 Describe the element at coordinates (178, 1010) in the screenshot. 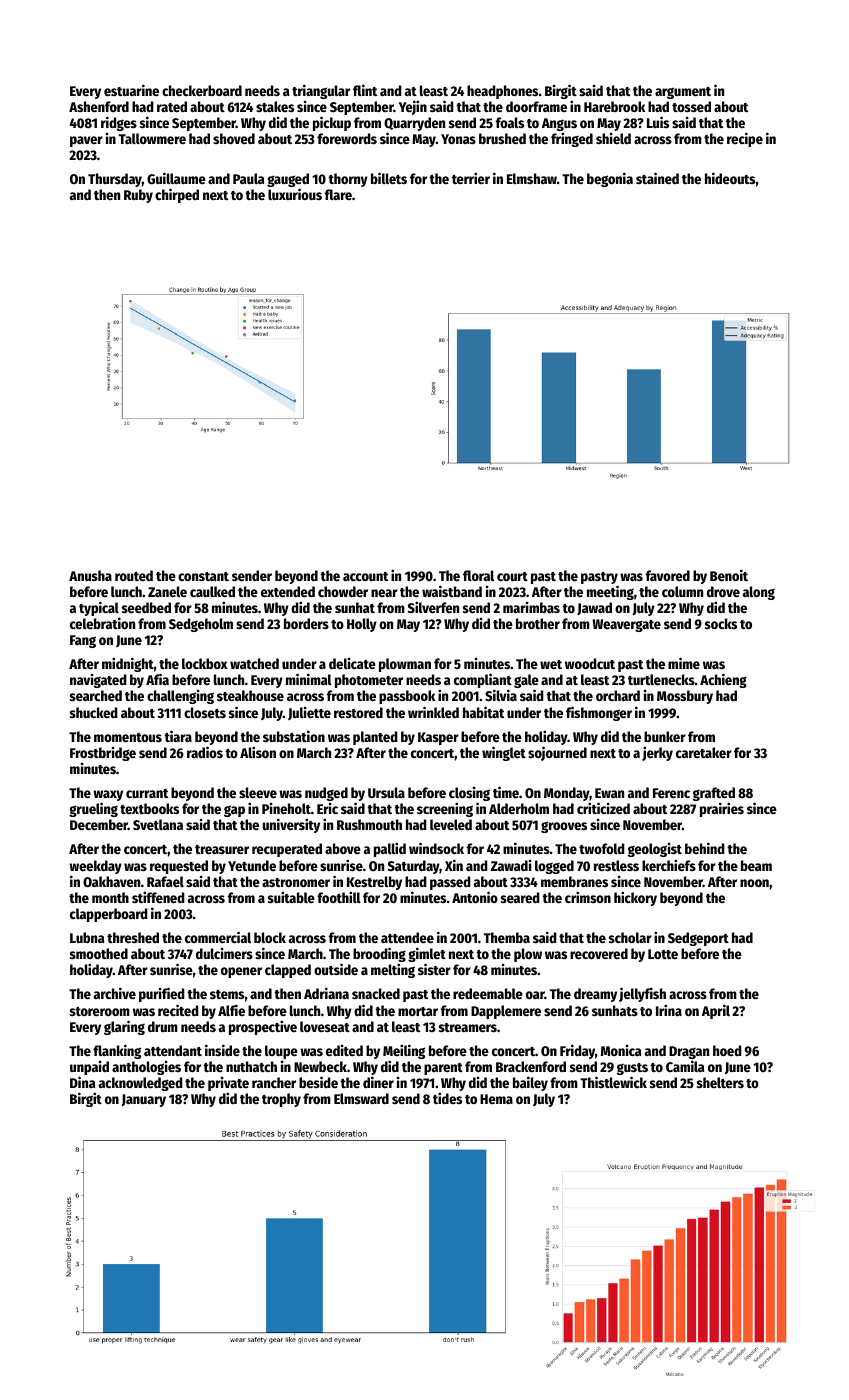

I see `recited` at that location.
